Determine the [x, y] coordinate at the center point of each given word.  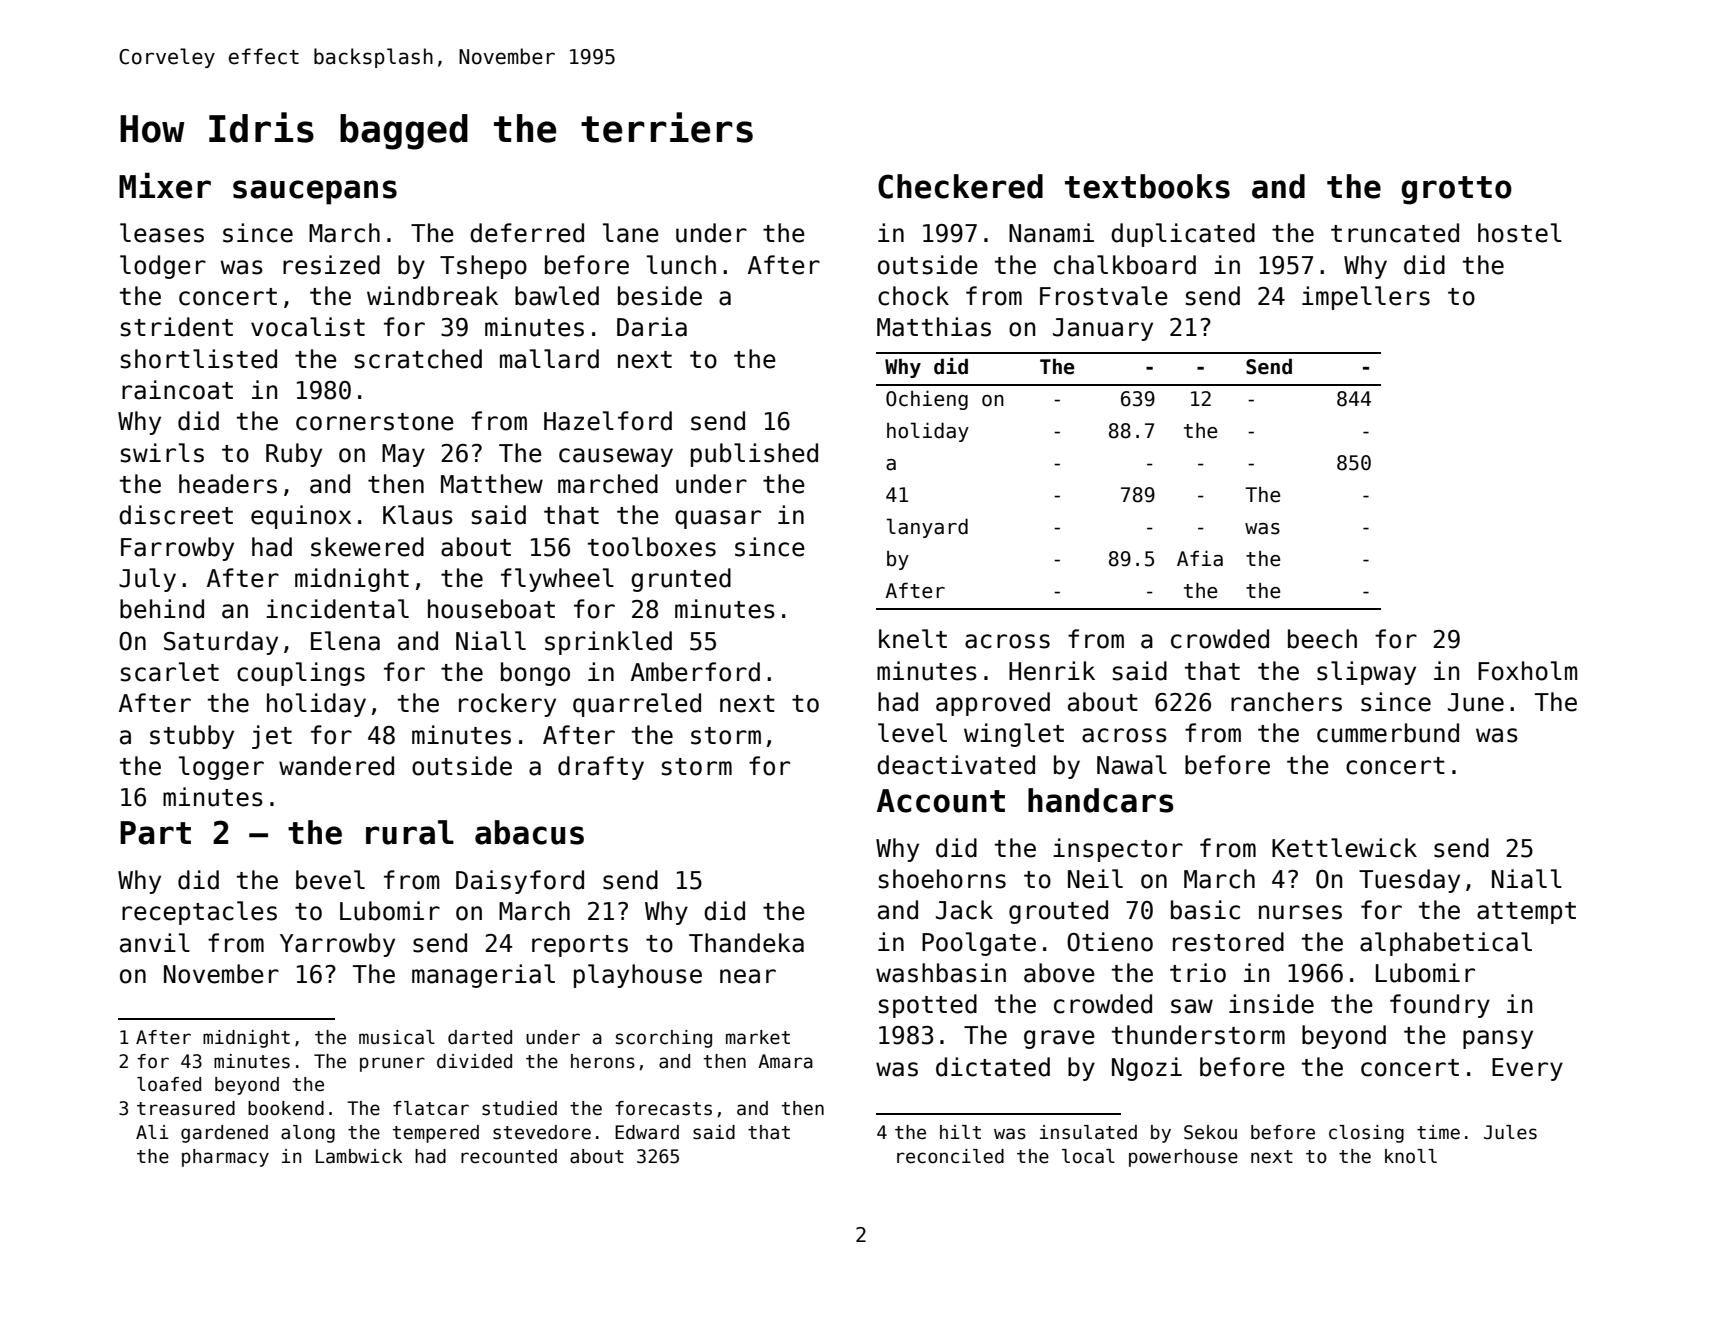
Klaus [418, 515]
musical [397, 1037]
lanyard [927, 528]
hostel [1520, 233]
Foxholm [1527, 671]
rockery [507, 705]
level [912, 733]
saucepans [315, 192]
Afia [1200, 558]
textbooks [1147, 186]
